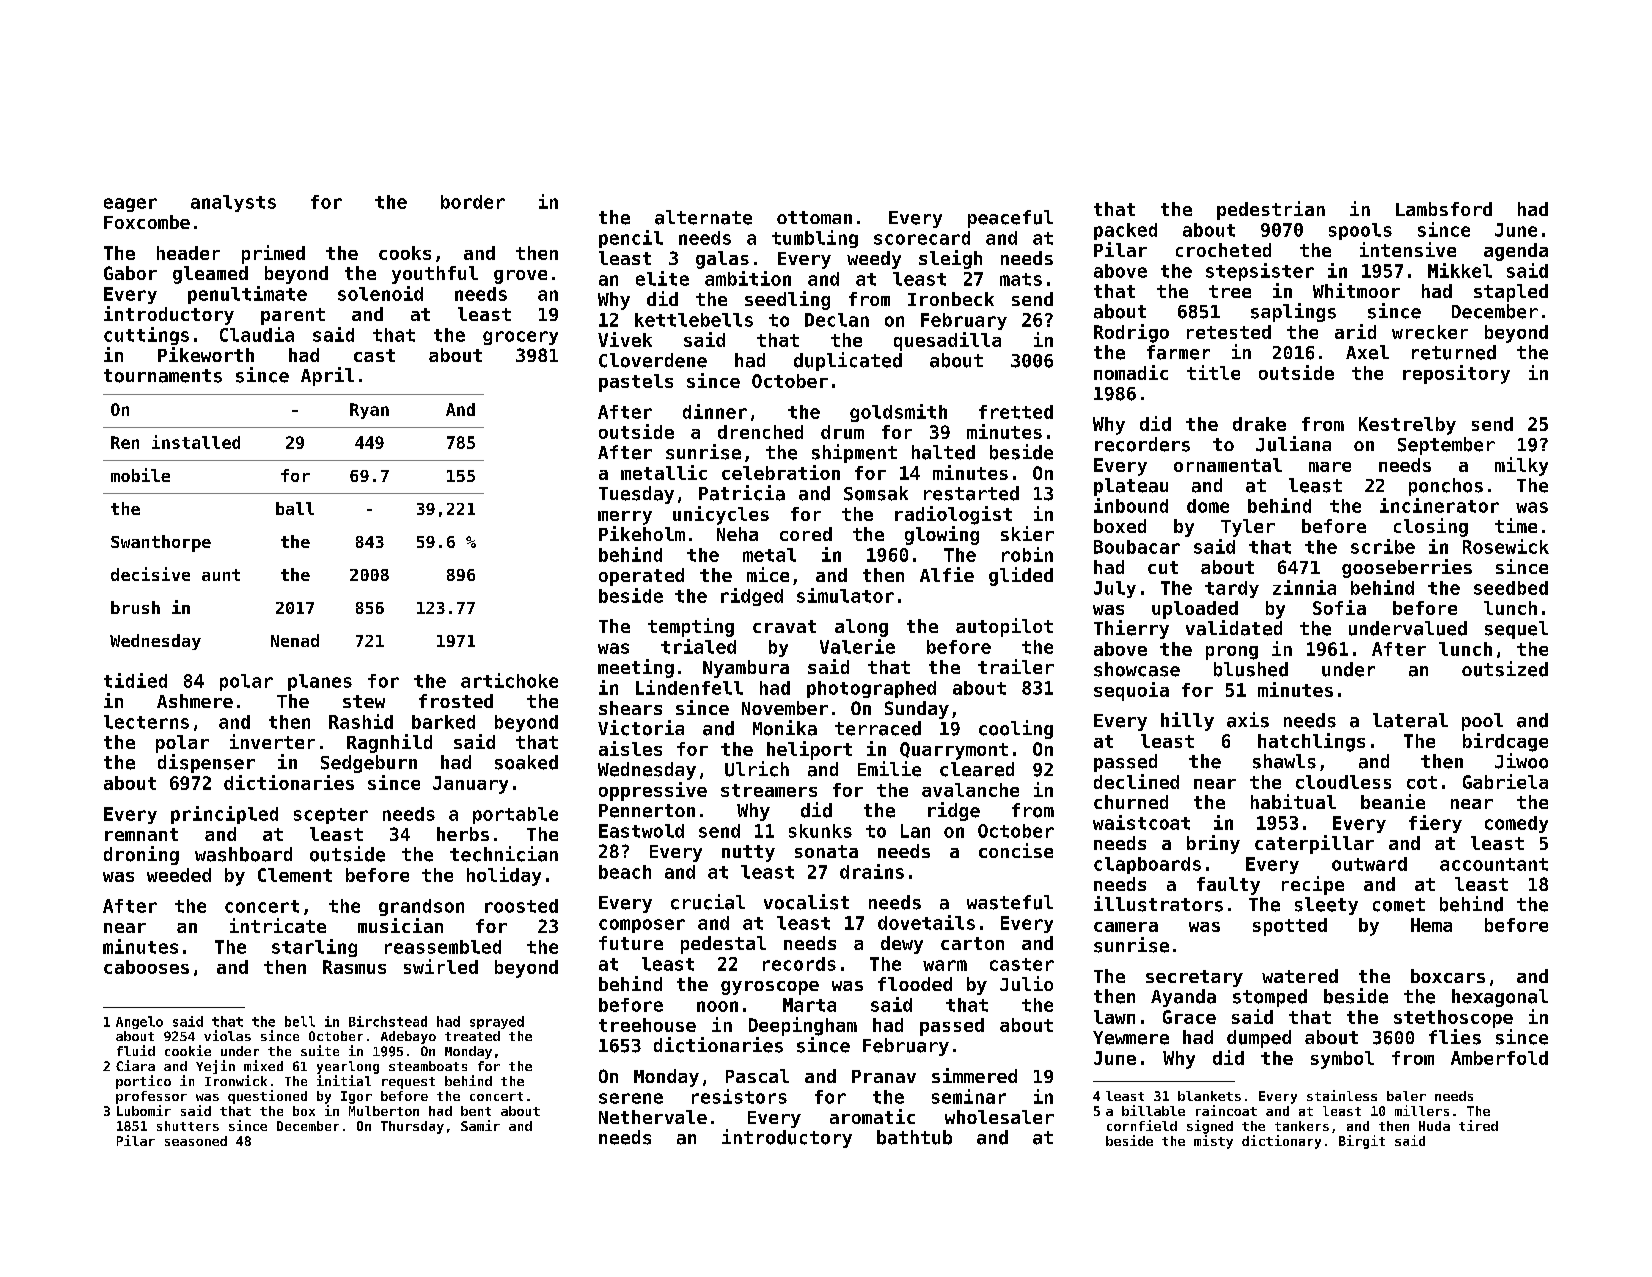  What do you see at coordinates (1446, 487) in the screenshot?
I see `ponchos` at bounding box center [1446, 487].
